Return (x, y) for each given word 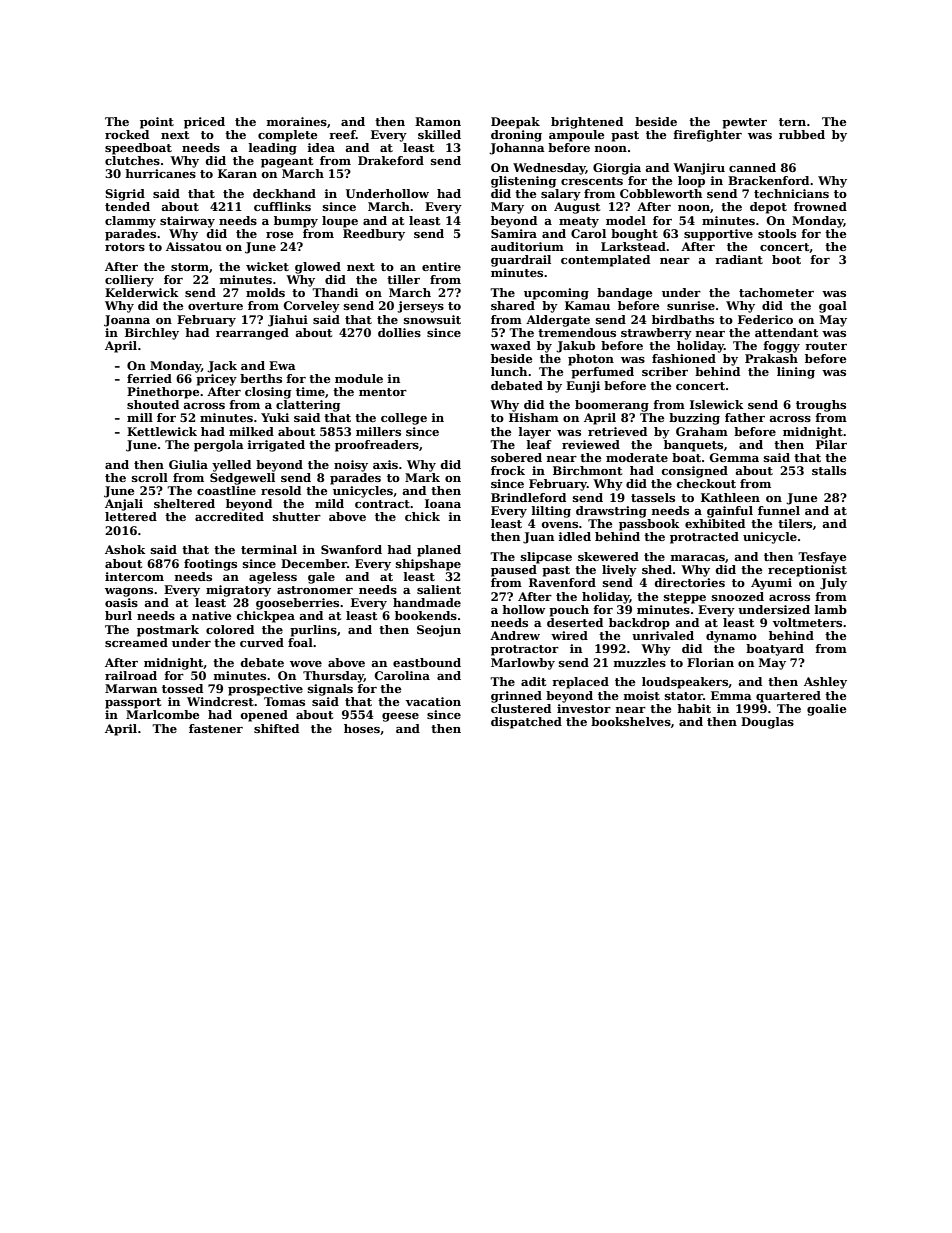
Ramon (438, 121)
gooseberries (297, 604)
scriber (665, 371)
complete (287, 136)
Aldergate (558, 321)
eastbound (427, 662)
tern (792, 122)
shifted (276, 728)
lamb (831, 609)
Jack (222, 367)
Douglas (767, 723)
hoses (362, 728)
